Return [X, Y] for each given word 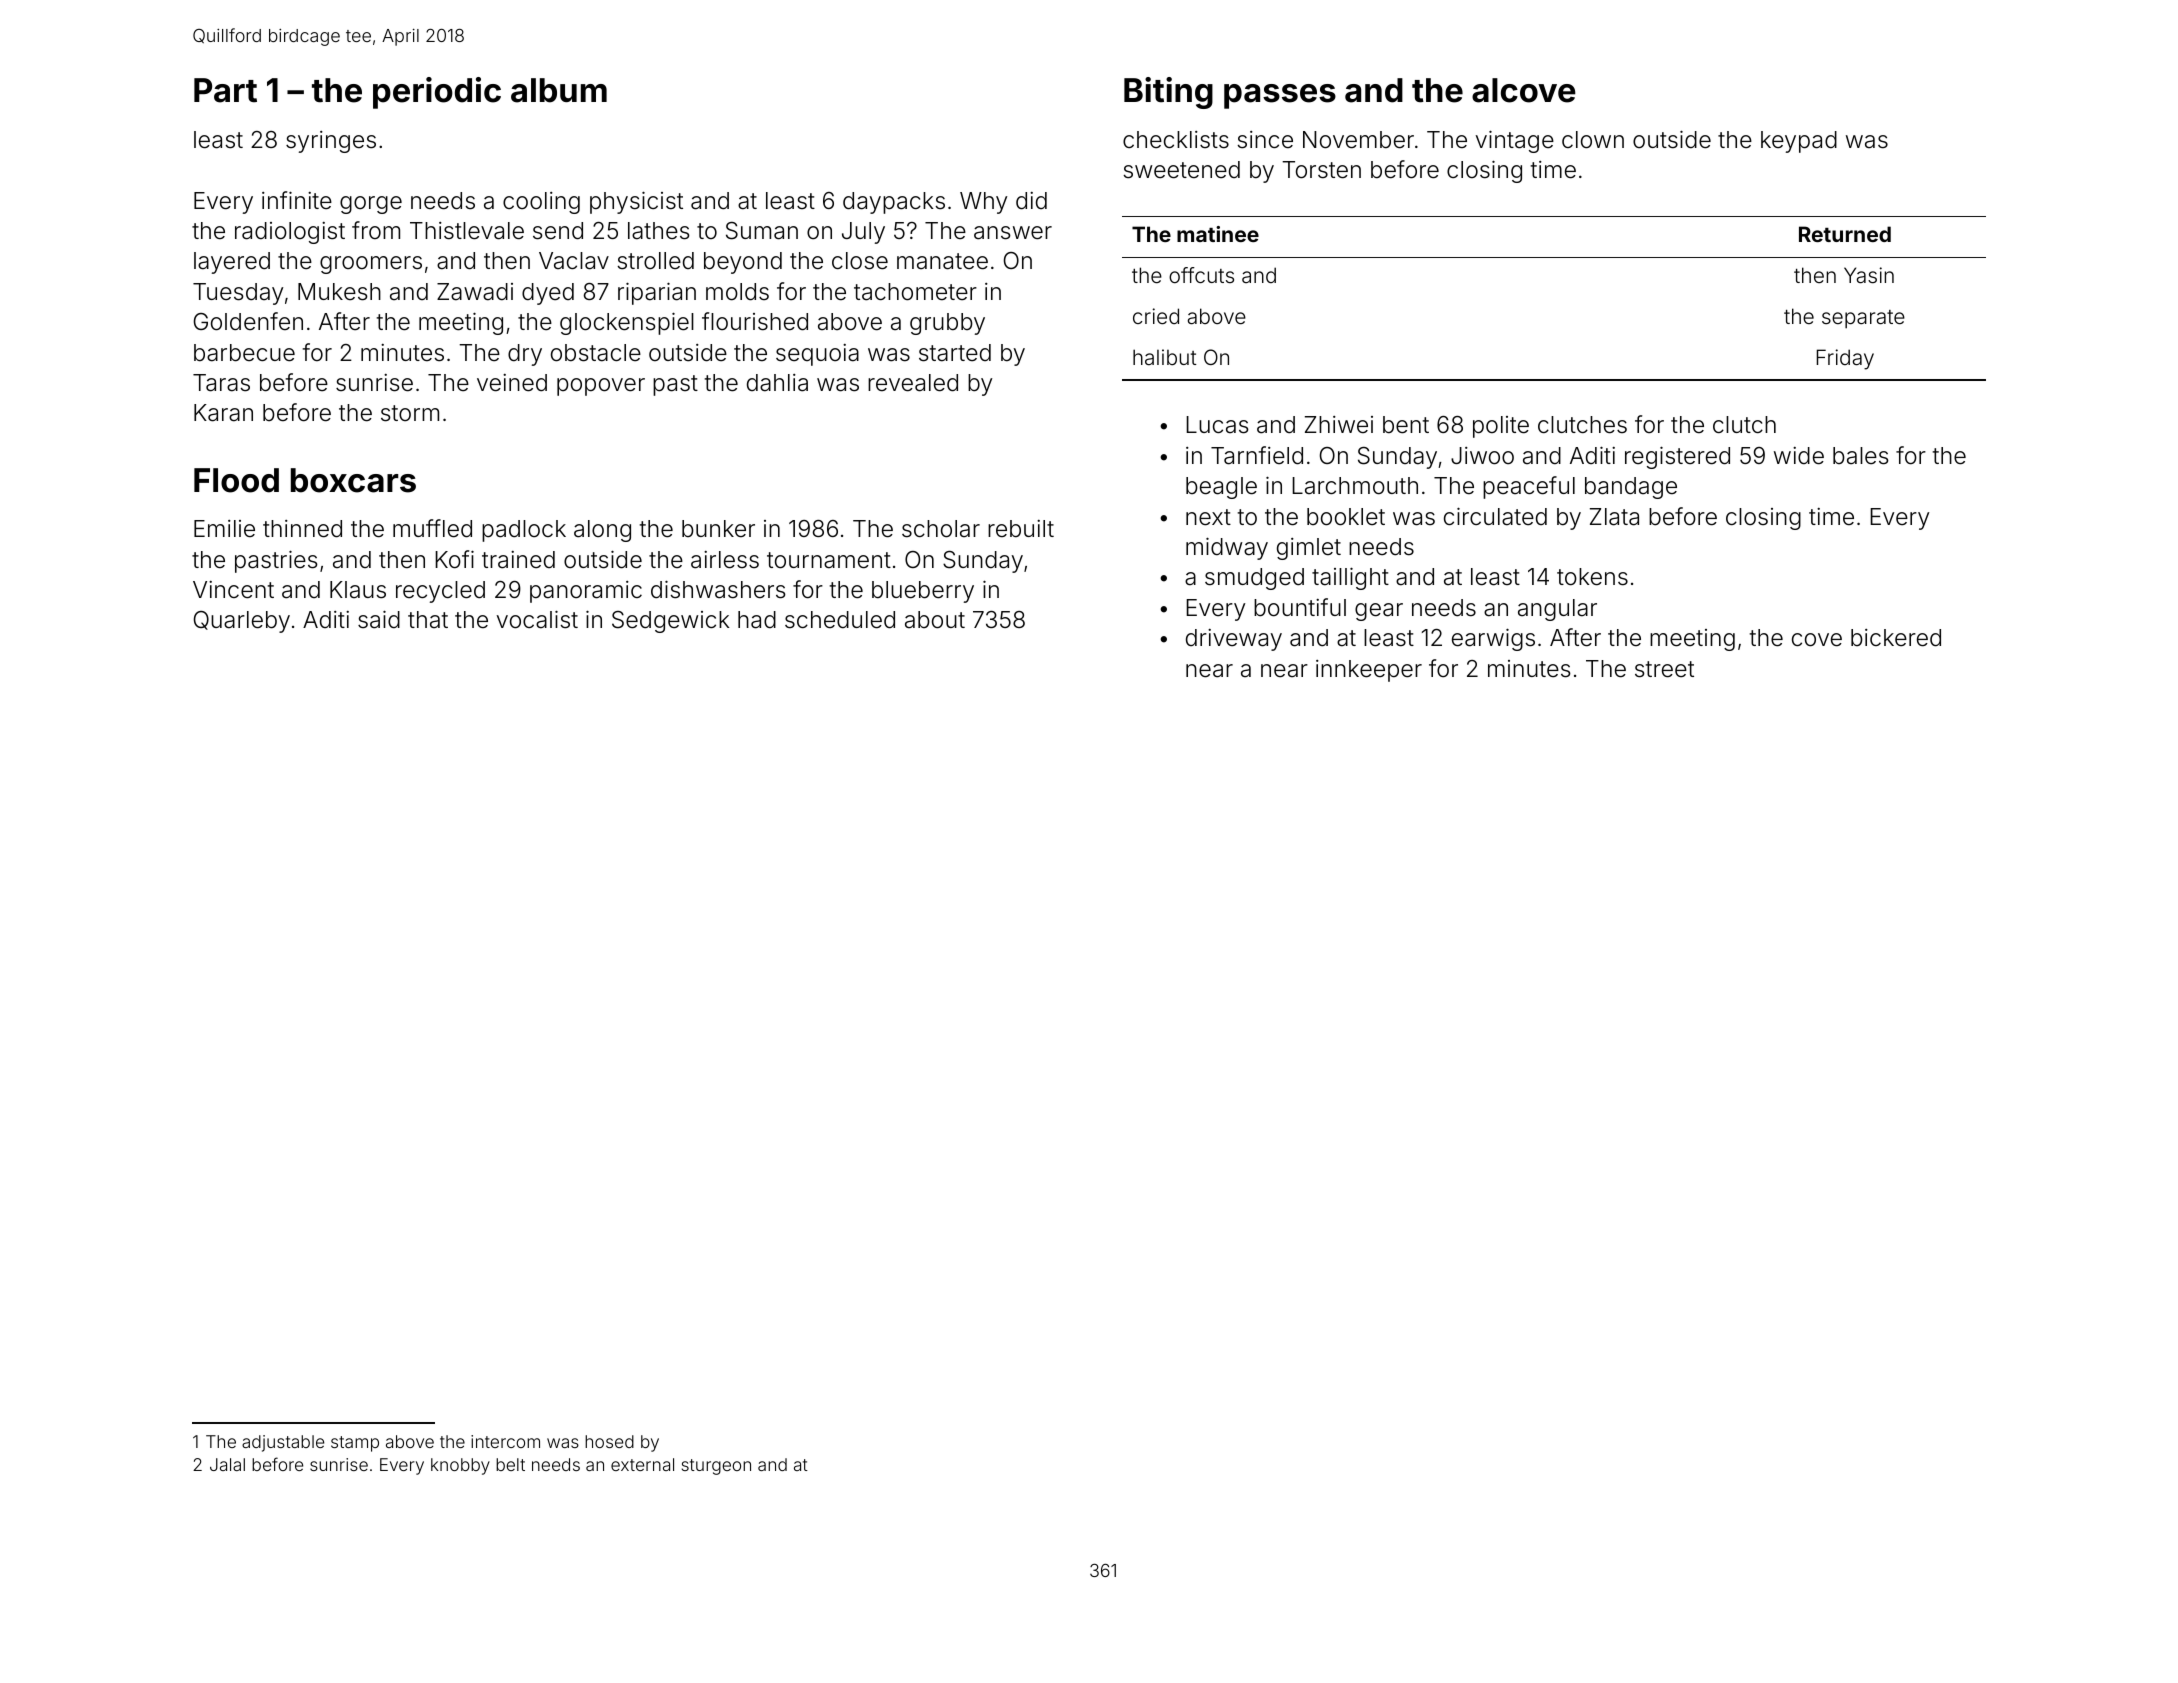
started [955, 353]
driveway [1234, 640]
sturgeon [716, 1467]
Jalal [227, 1464]
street [1664, 669]
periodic [437, 93]
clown [1593, 140]
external [642, 1464]
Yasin [1869, 275]
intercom [505, 1441]
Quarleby [242, 622]
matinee [1218, 234]
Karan [223, 413]
